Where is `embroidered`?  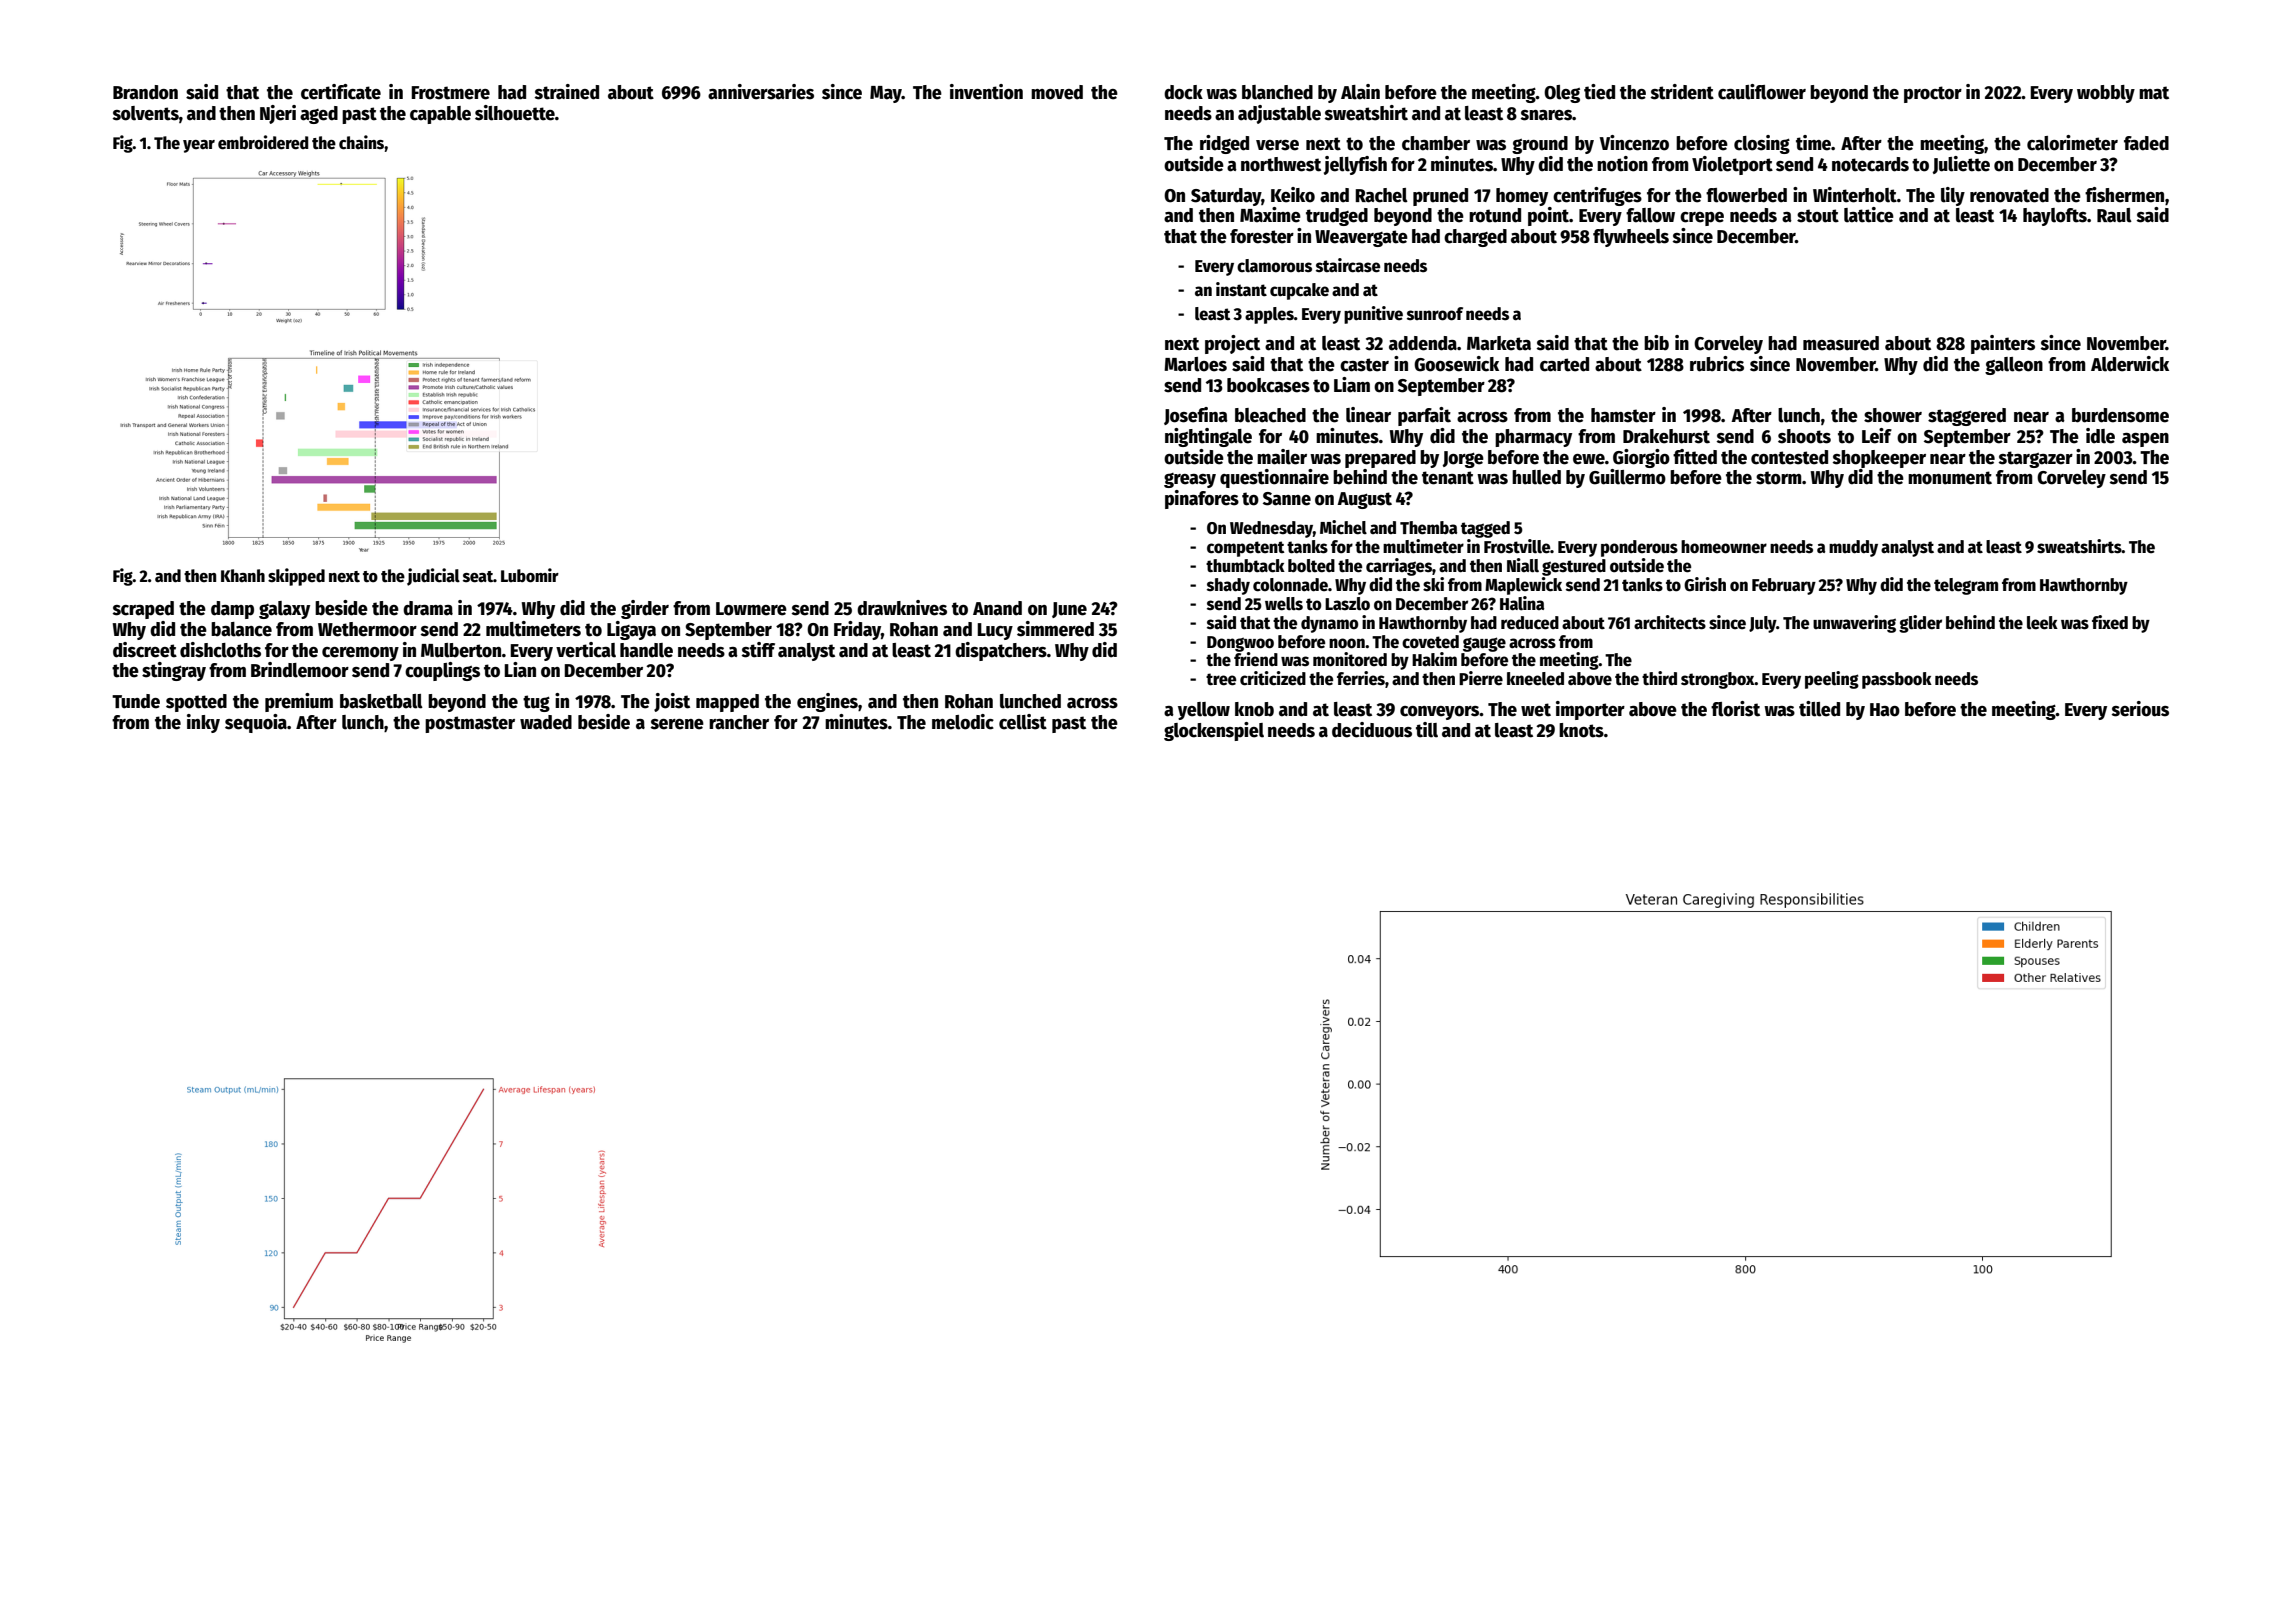 embroidered is located at coordinates (263, 142).
